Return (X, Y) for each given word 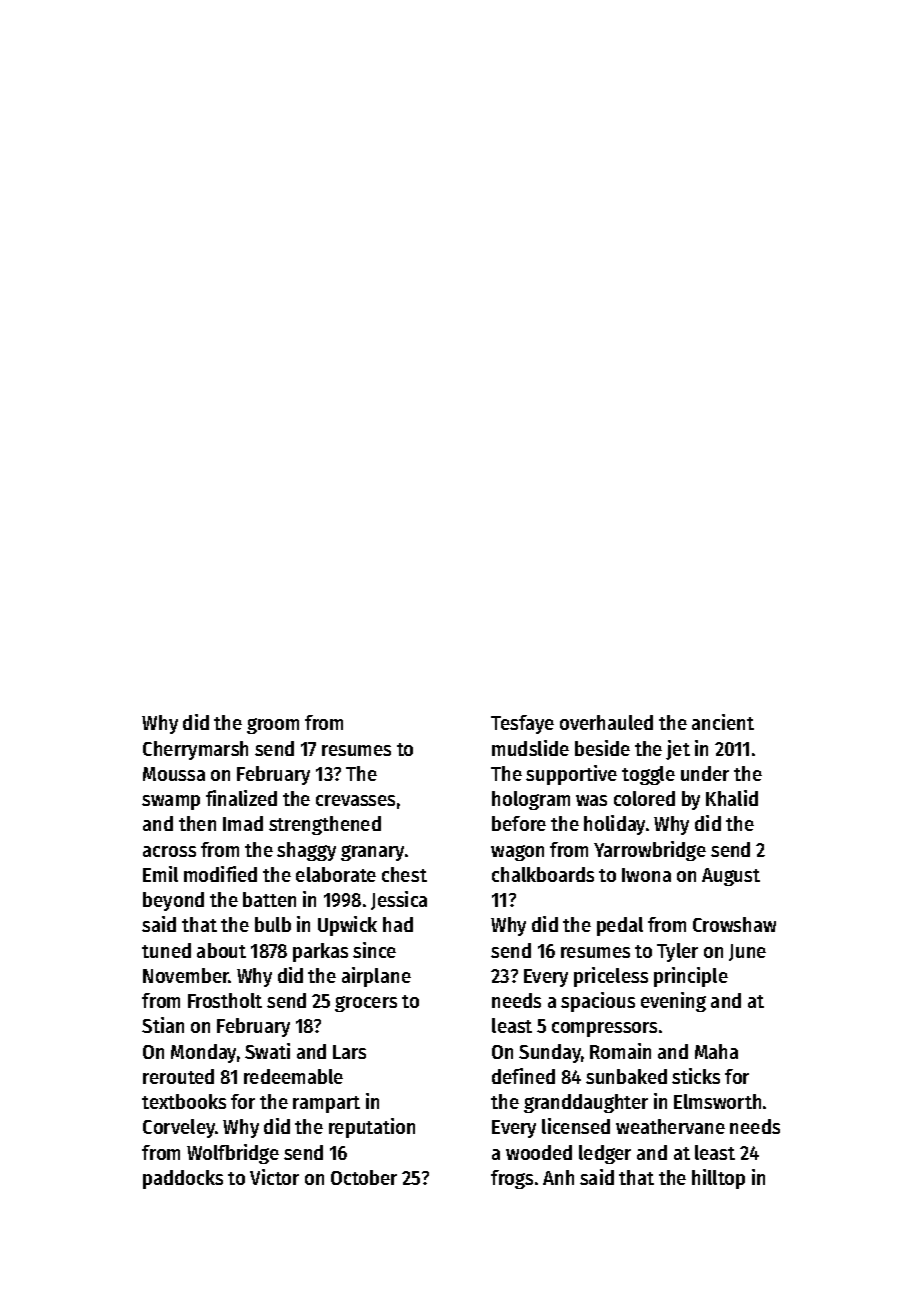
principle (691, 977)
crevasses (355, 800)
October (364, 1177)
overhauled (606, 722)
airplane (376, 977)
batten (269, 899)
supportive (571, 775)
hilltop (718, 1179)
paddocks (183, 1179)
